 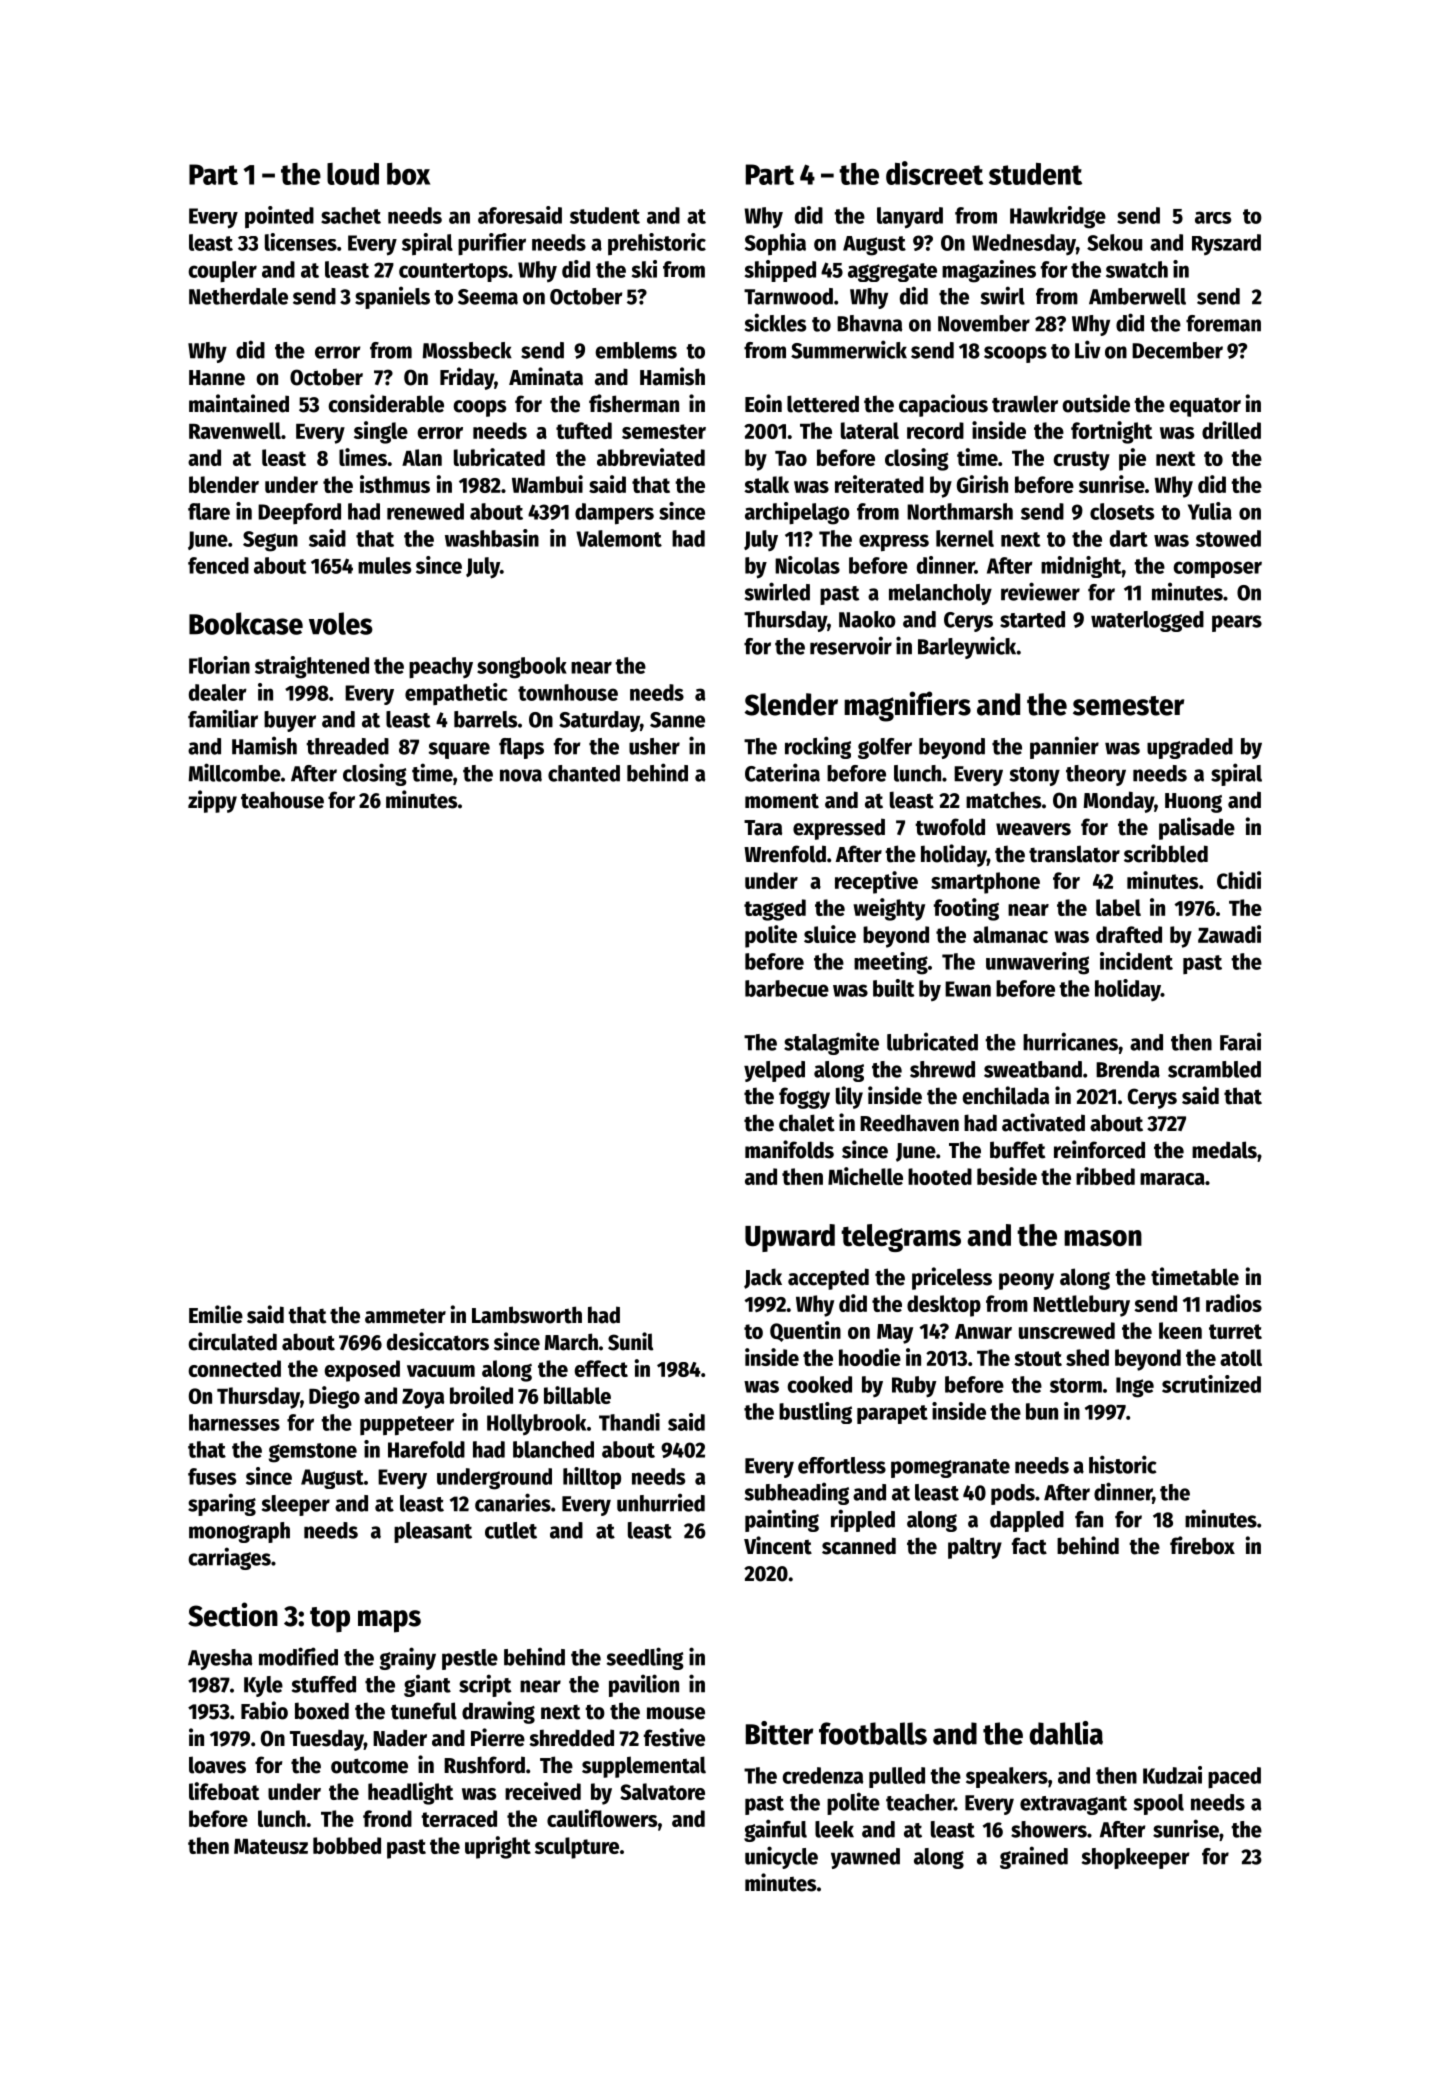 What do you see at coordinates (774, 1071) in the image?
I see `yelped` at bounding box center [774, 1071].
